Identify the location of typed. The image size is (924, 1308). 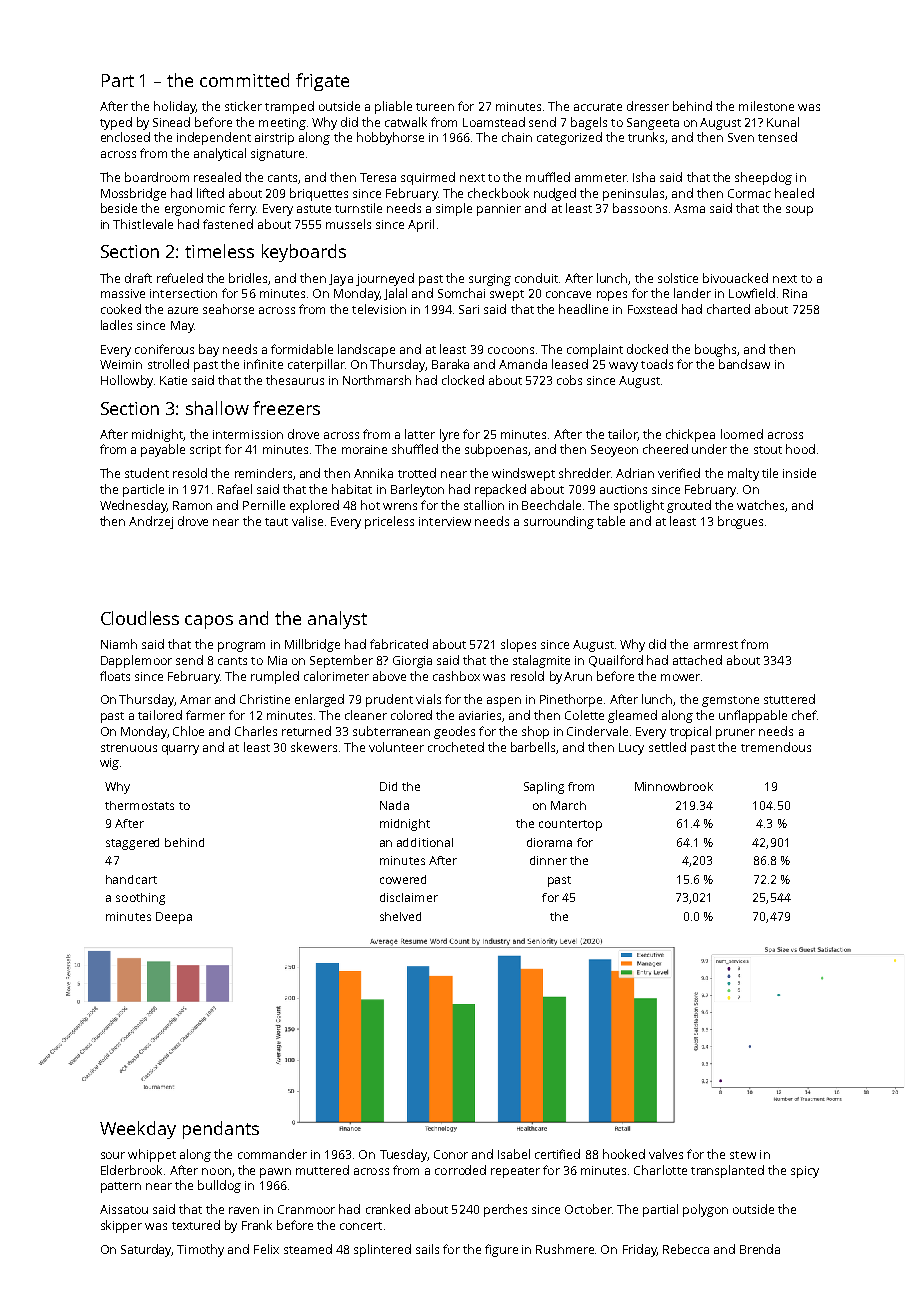
(116, 123).
